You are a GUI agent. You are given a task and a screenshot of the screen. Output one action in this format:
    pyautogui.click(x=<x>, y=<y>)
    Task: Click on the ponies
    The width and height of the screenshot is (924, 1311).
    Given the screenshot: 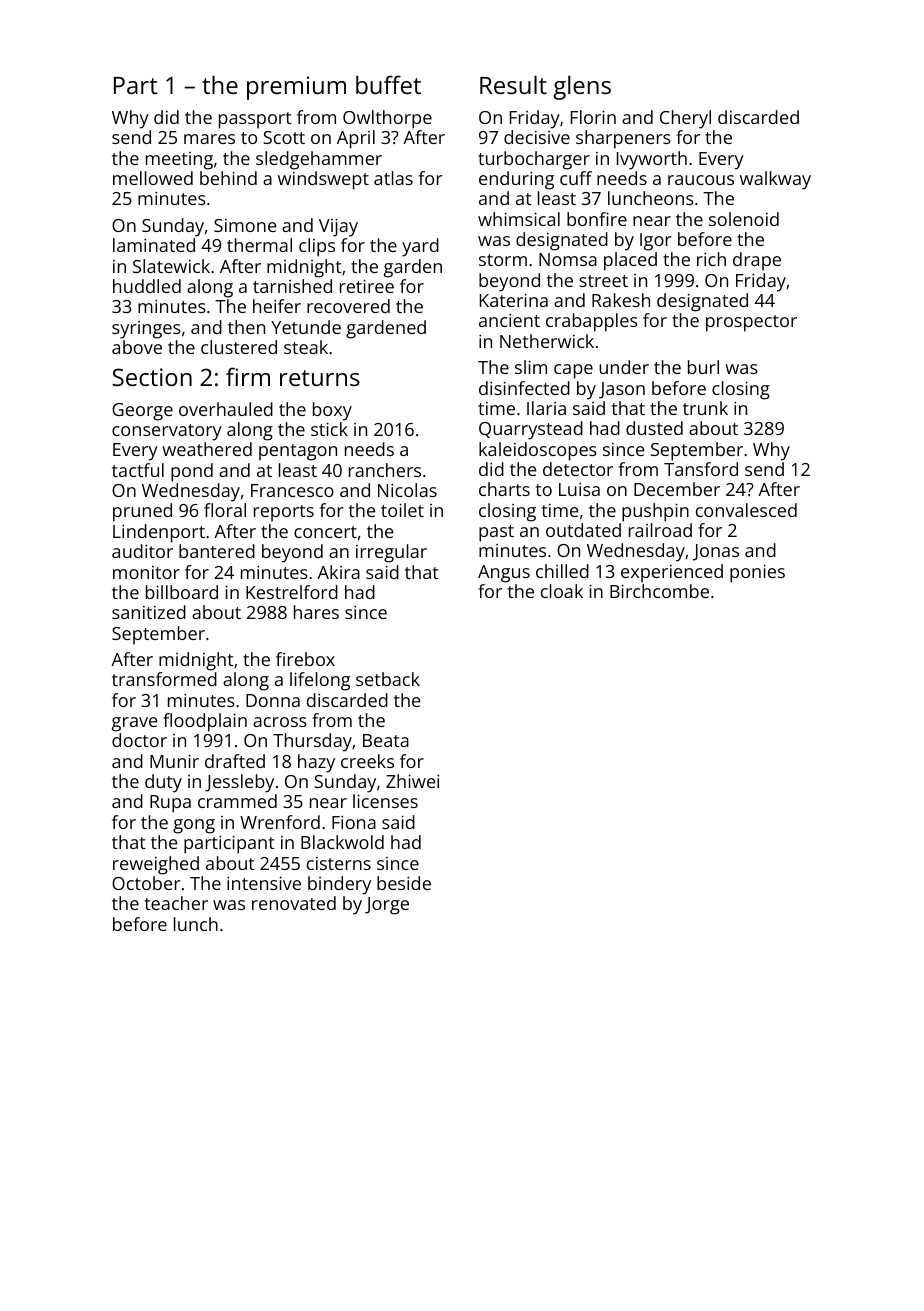 What is the action you would take?
    pyautogui.click(x=757, y=573)
